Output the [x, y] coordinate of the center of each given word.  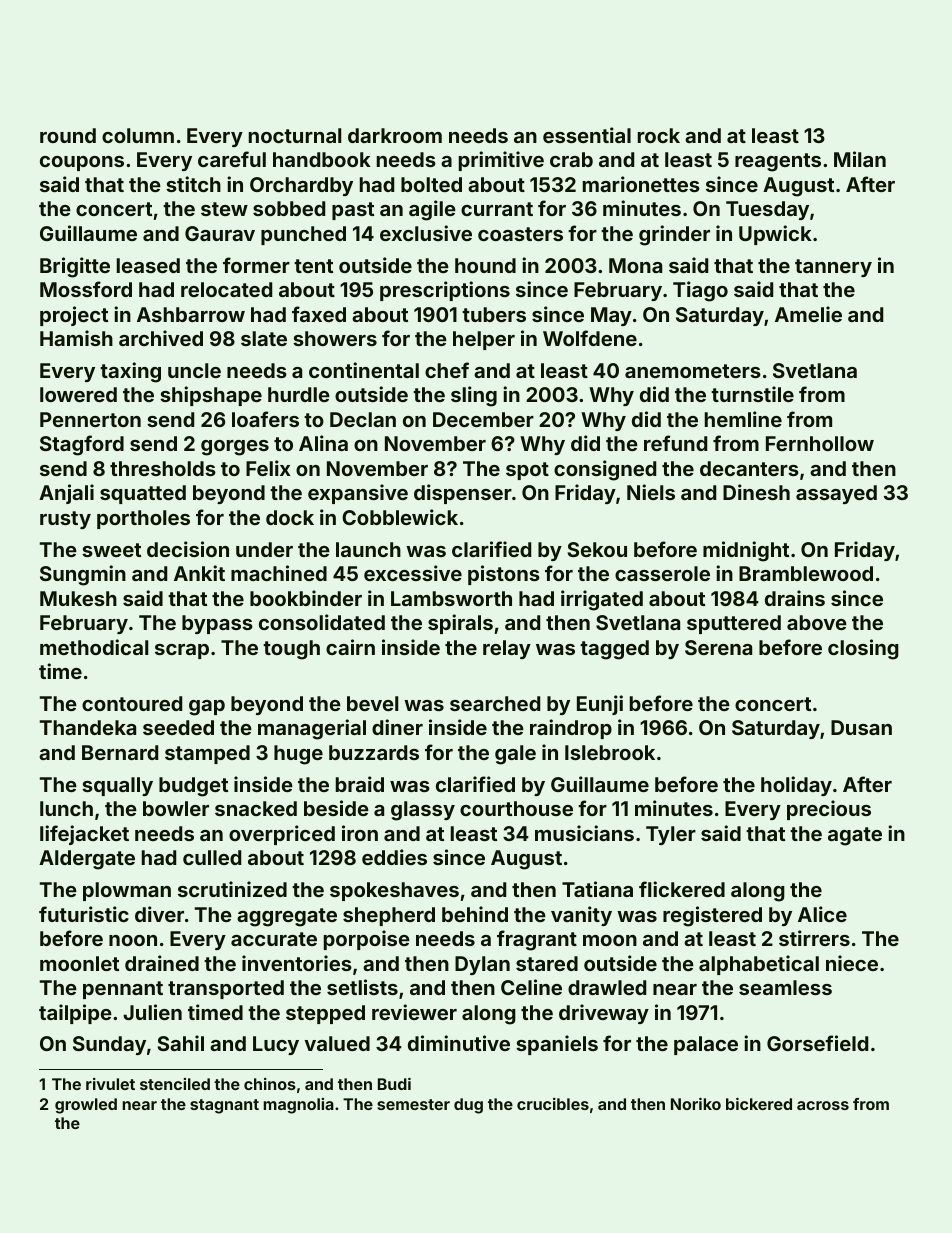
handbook [322, 159]
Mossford [86, 289]
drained [162, 963]
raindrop [571, 729]
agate [855, 836]
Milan [860, 159]
